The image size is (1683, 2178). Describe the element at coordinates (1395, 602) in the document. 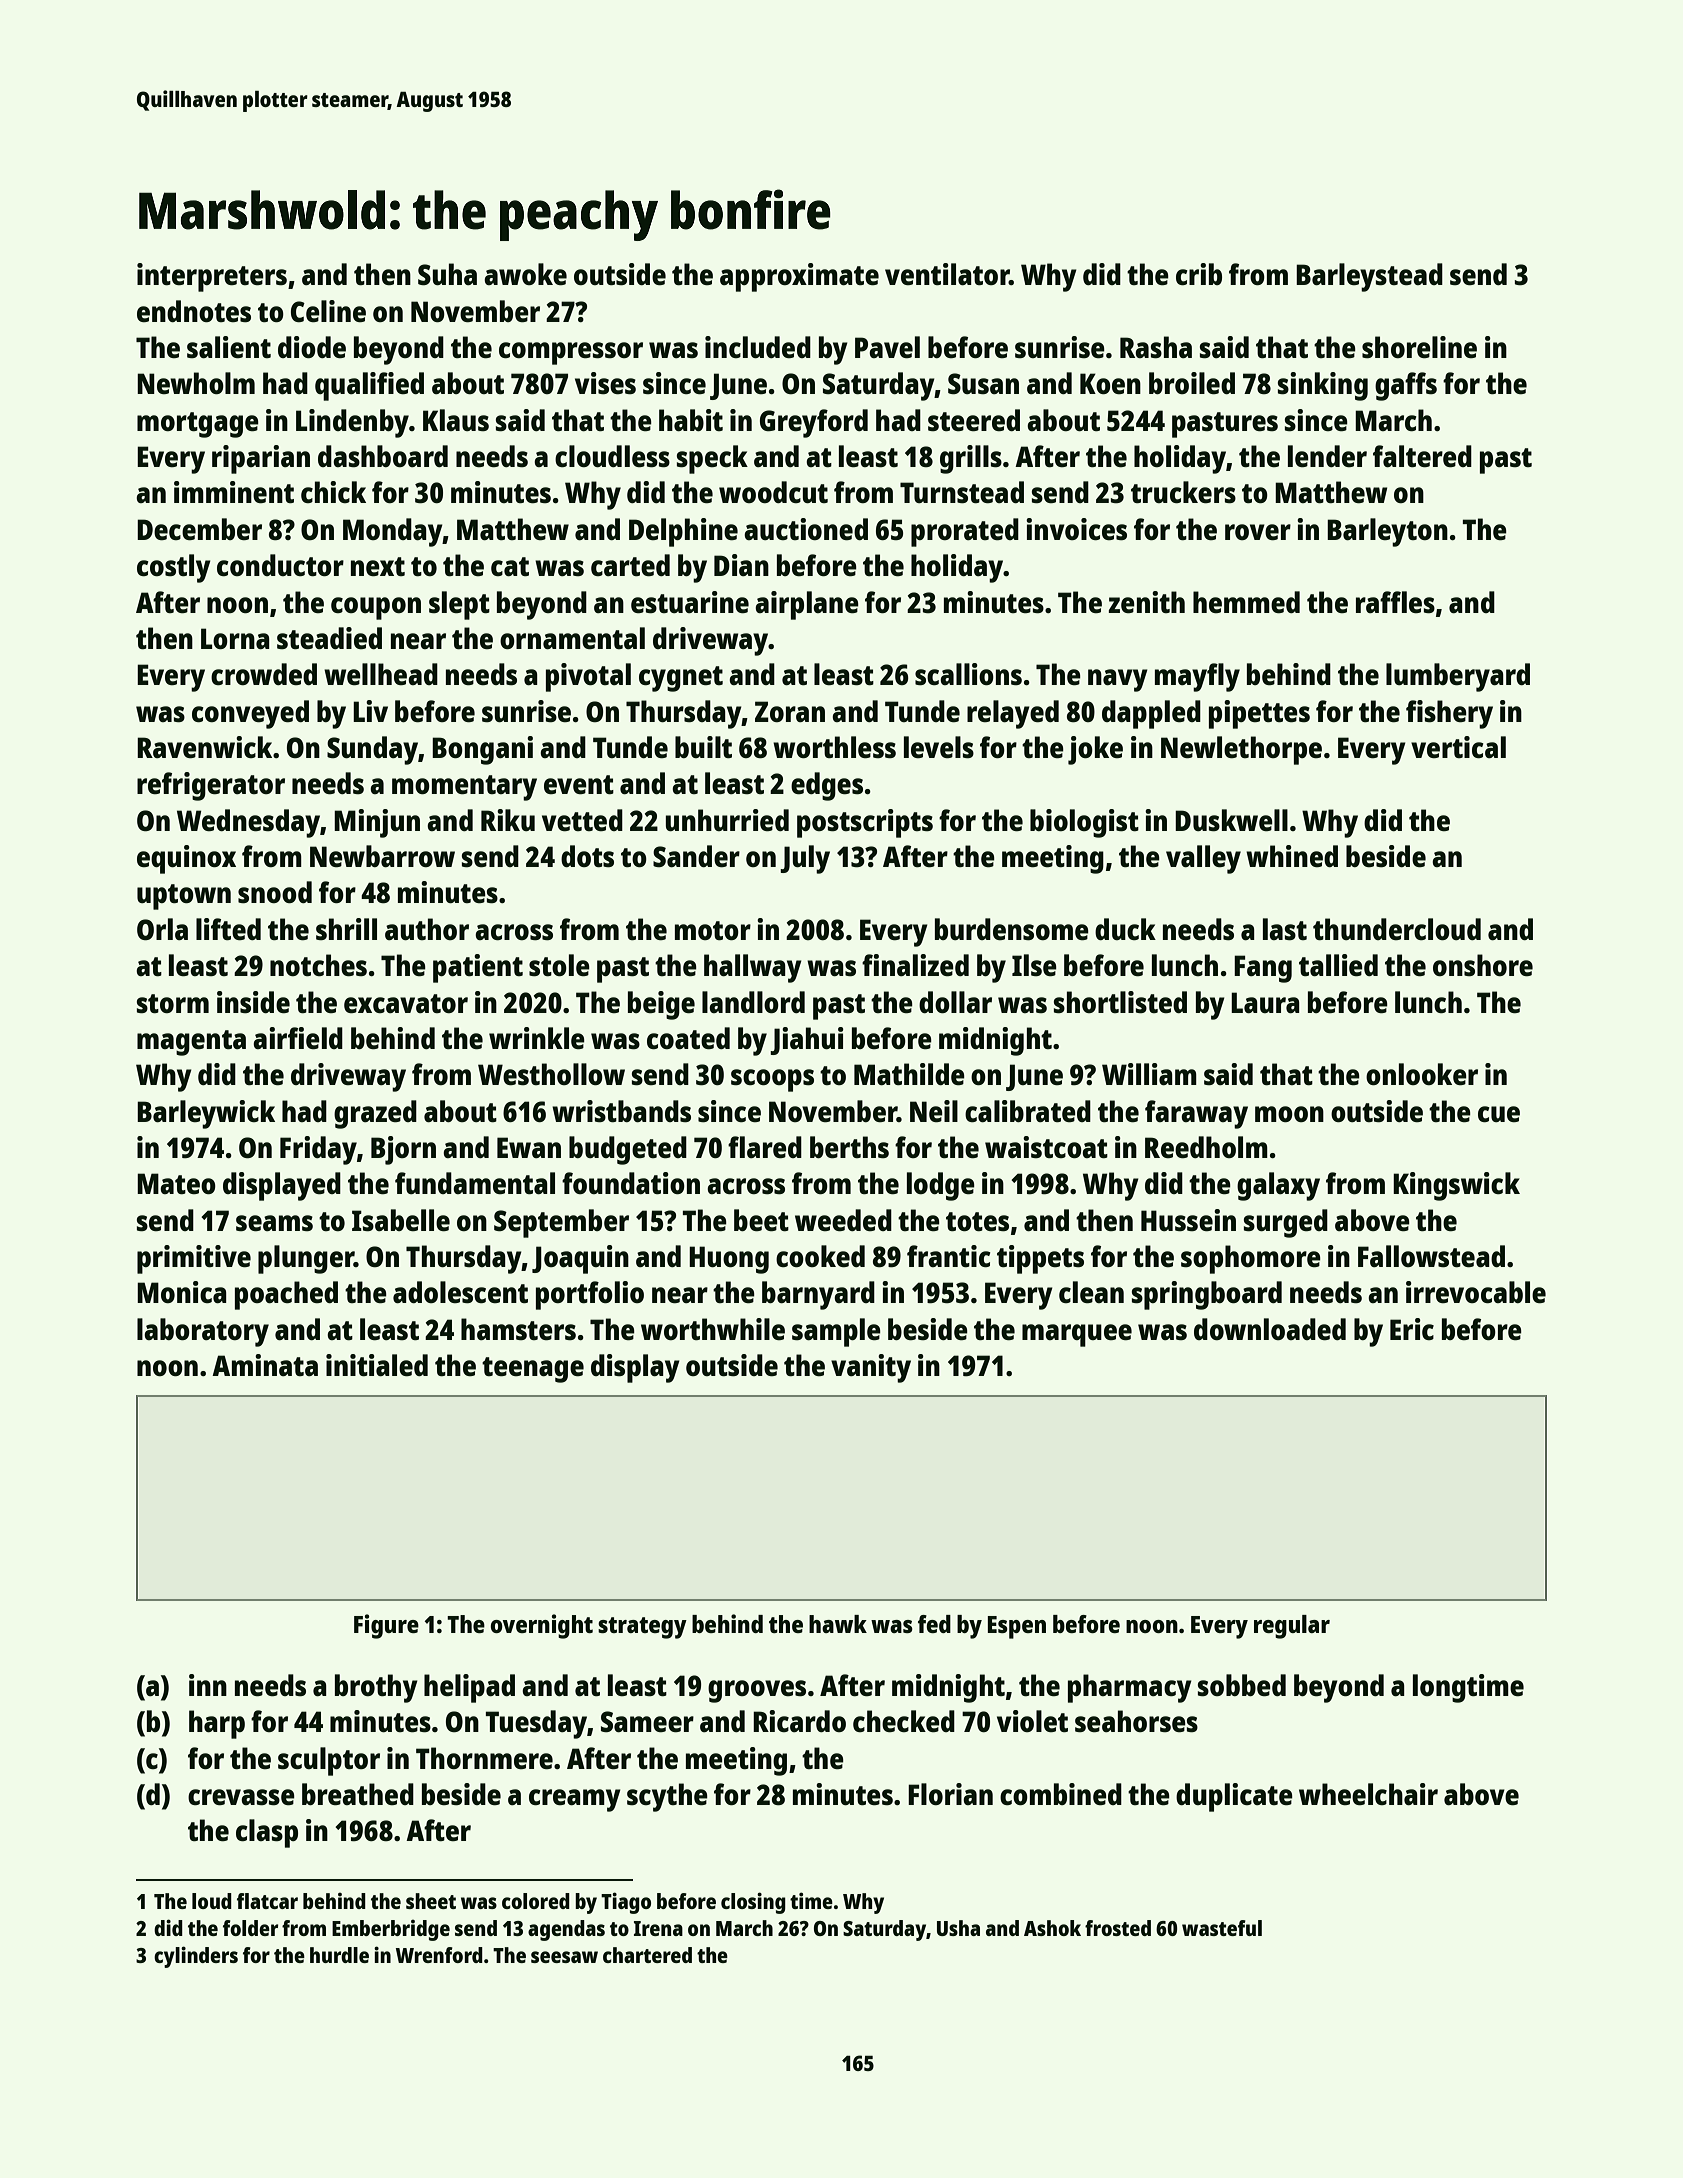

I see `raffles` at that location.
